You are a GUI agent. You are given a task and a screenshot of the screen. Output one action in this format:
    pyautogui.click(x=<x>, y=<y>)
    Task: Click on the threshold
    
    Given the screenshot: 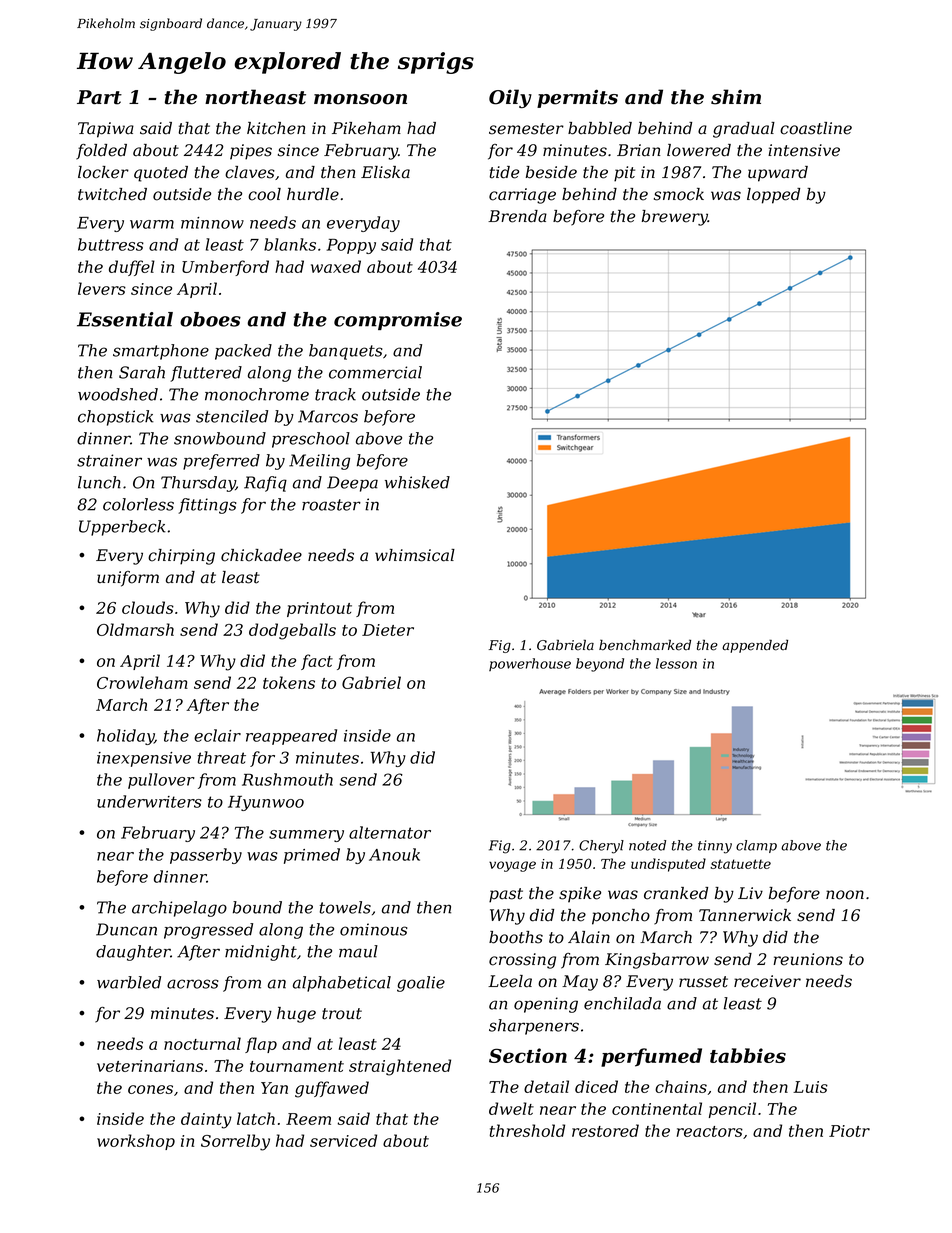 What is the action you would take?
    pyautogui.click(x=527, y=1130)
